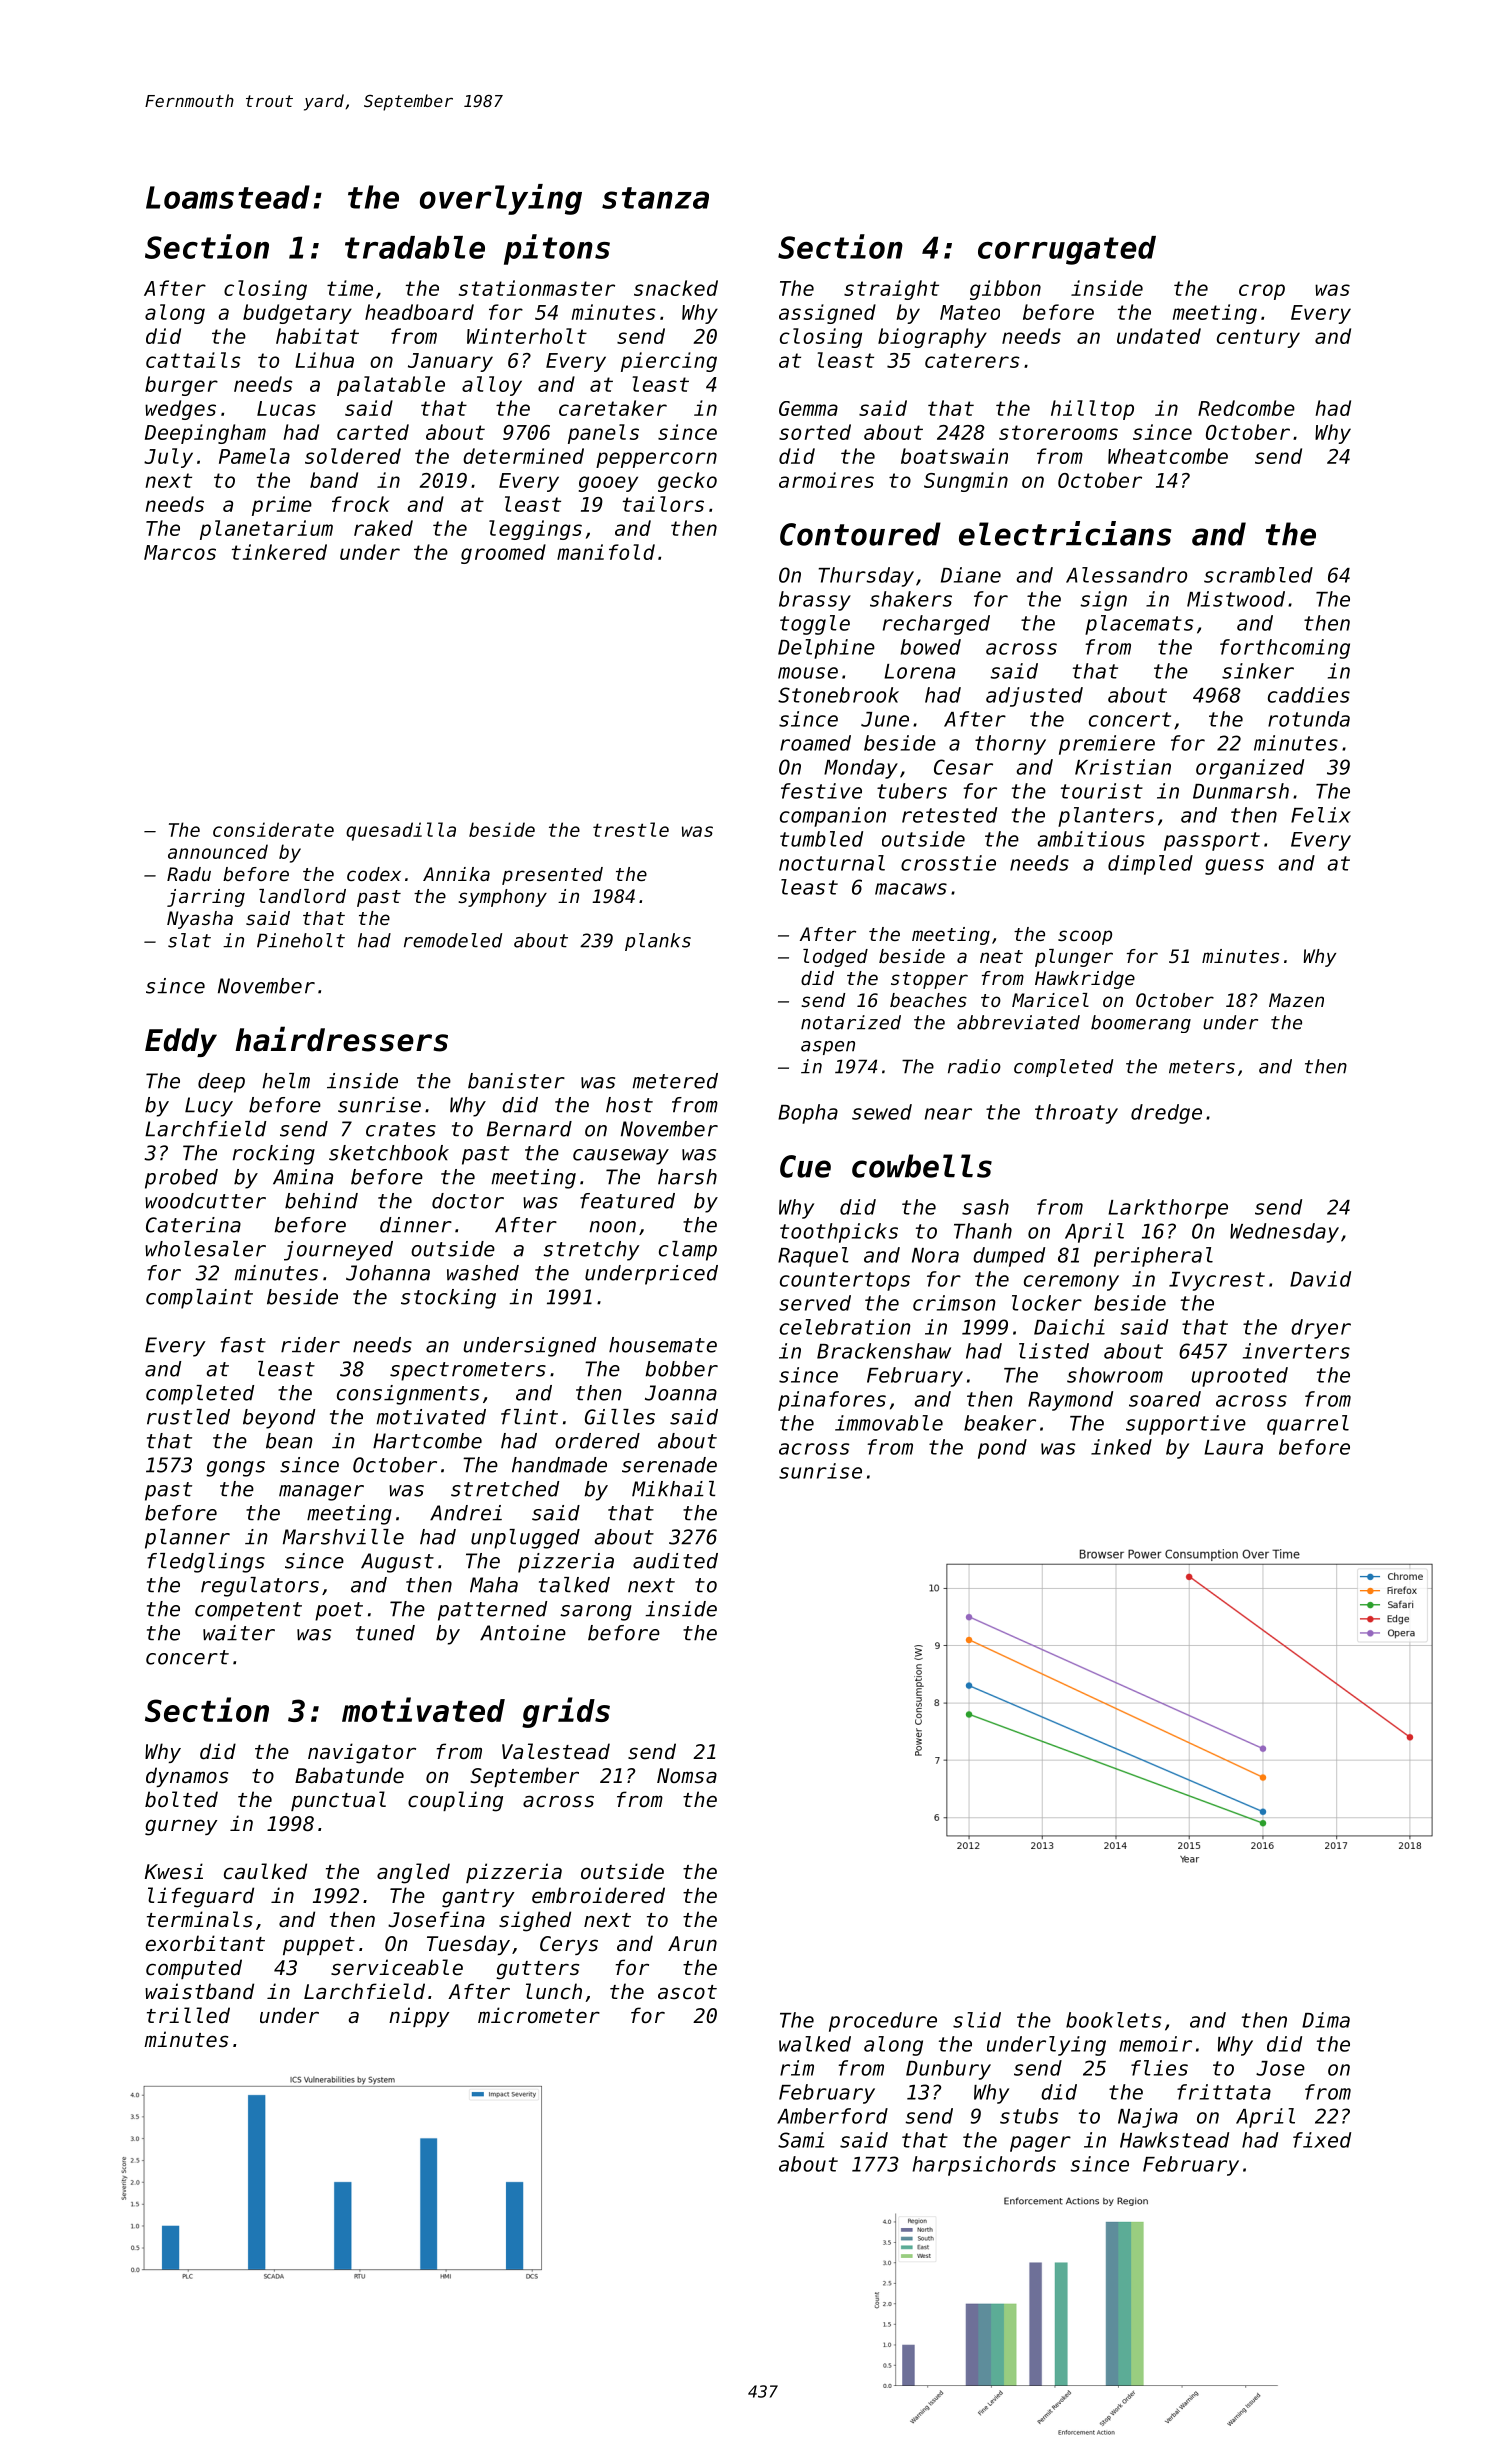 This image has height=2464, width=1496. Describe the element at coordinates (984, 2166) in the image. I see `harpsichords` at that location.
